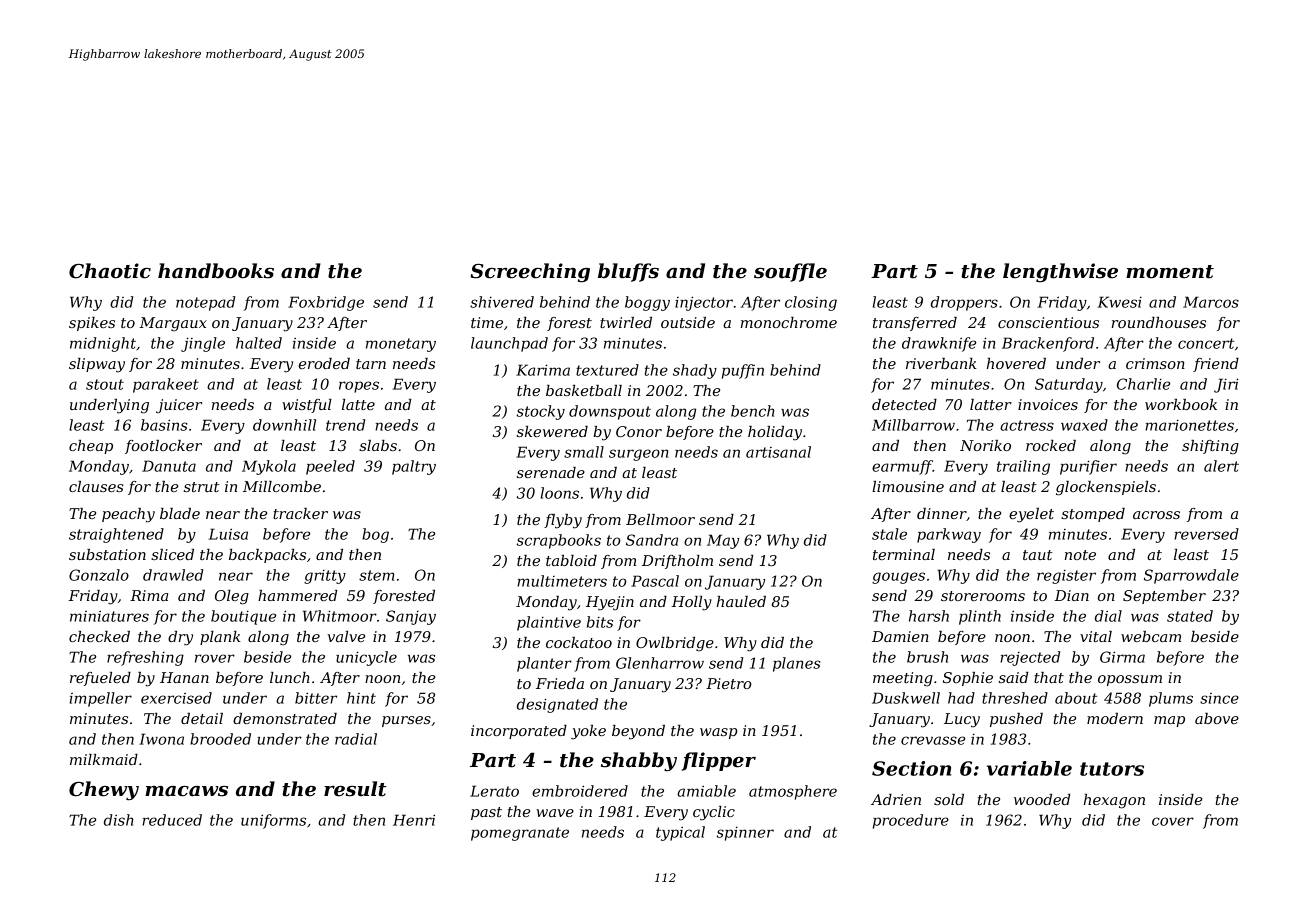 This screenshot has height=924, width=1308. What do you see at coordinates (628, 272) in the screenshot?
I see `bluffs` at bounding box center [628, 272].
